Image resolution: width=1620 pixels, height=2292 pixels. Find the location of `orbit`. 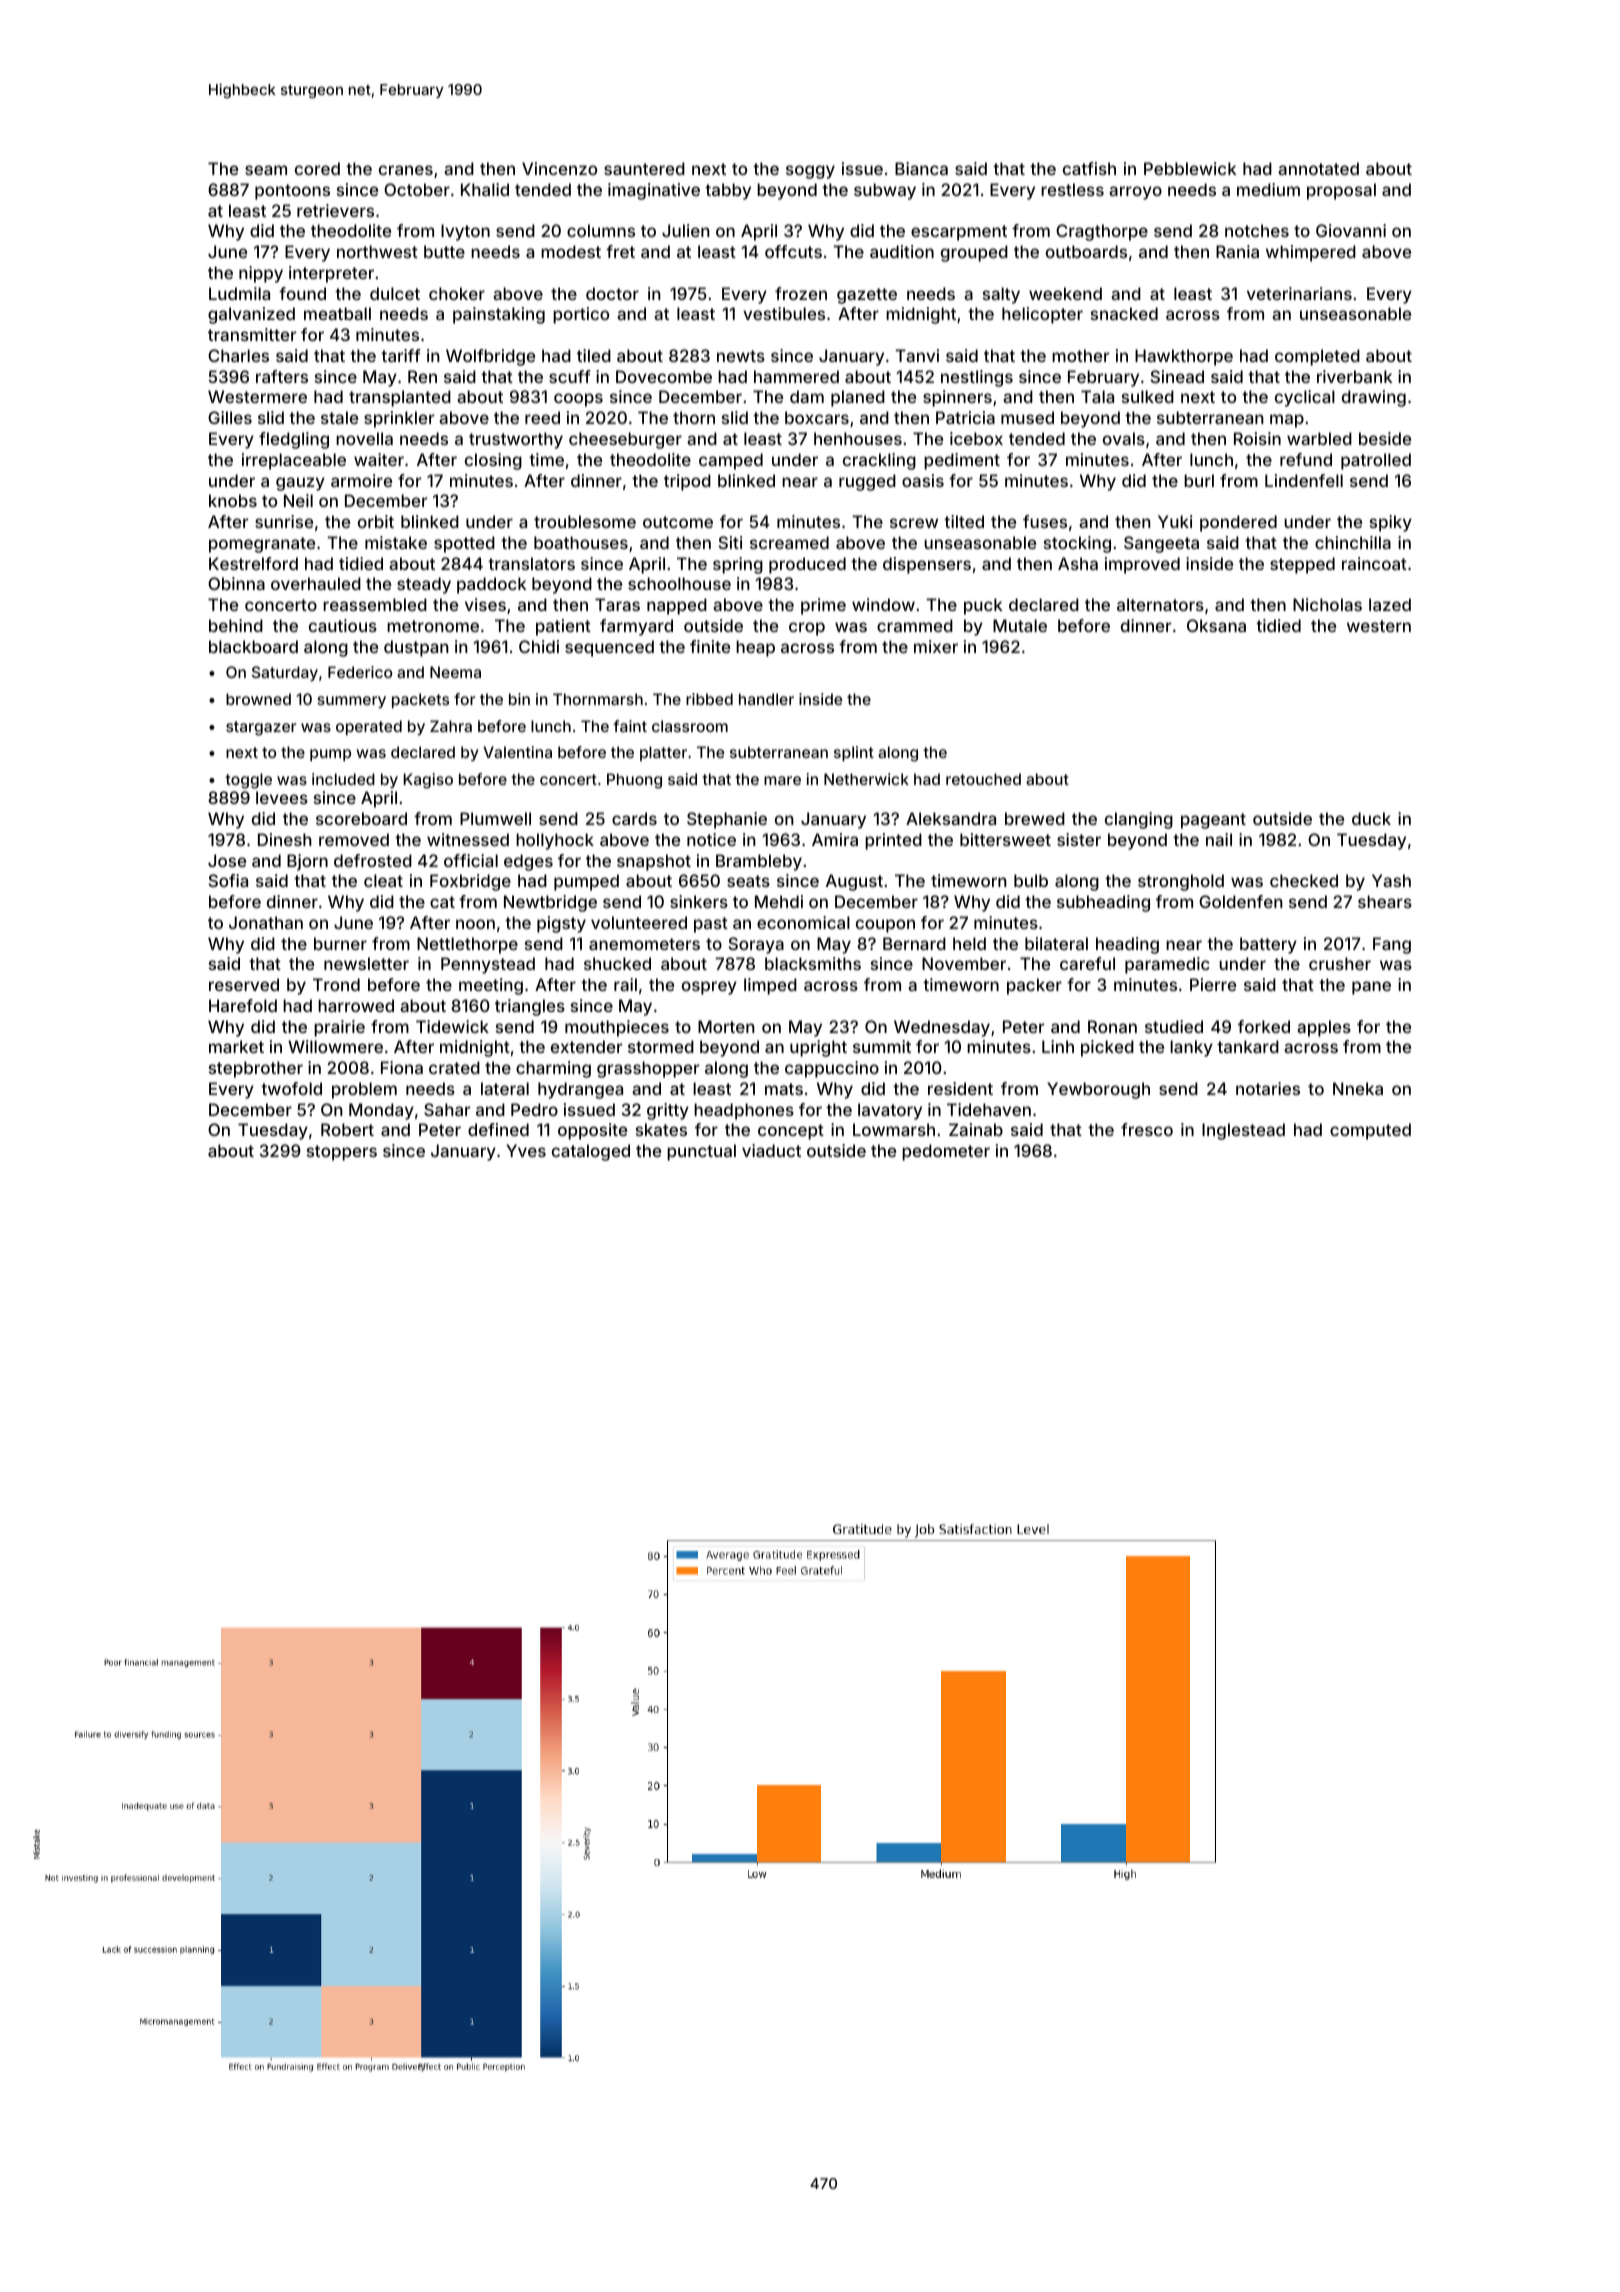

orbit is located at coordinates (376, 521).
